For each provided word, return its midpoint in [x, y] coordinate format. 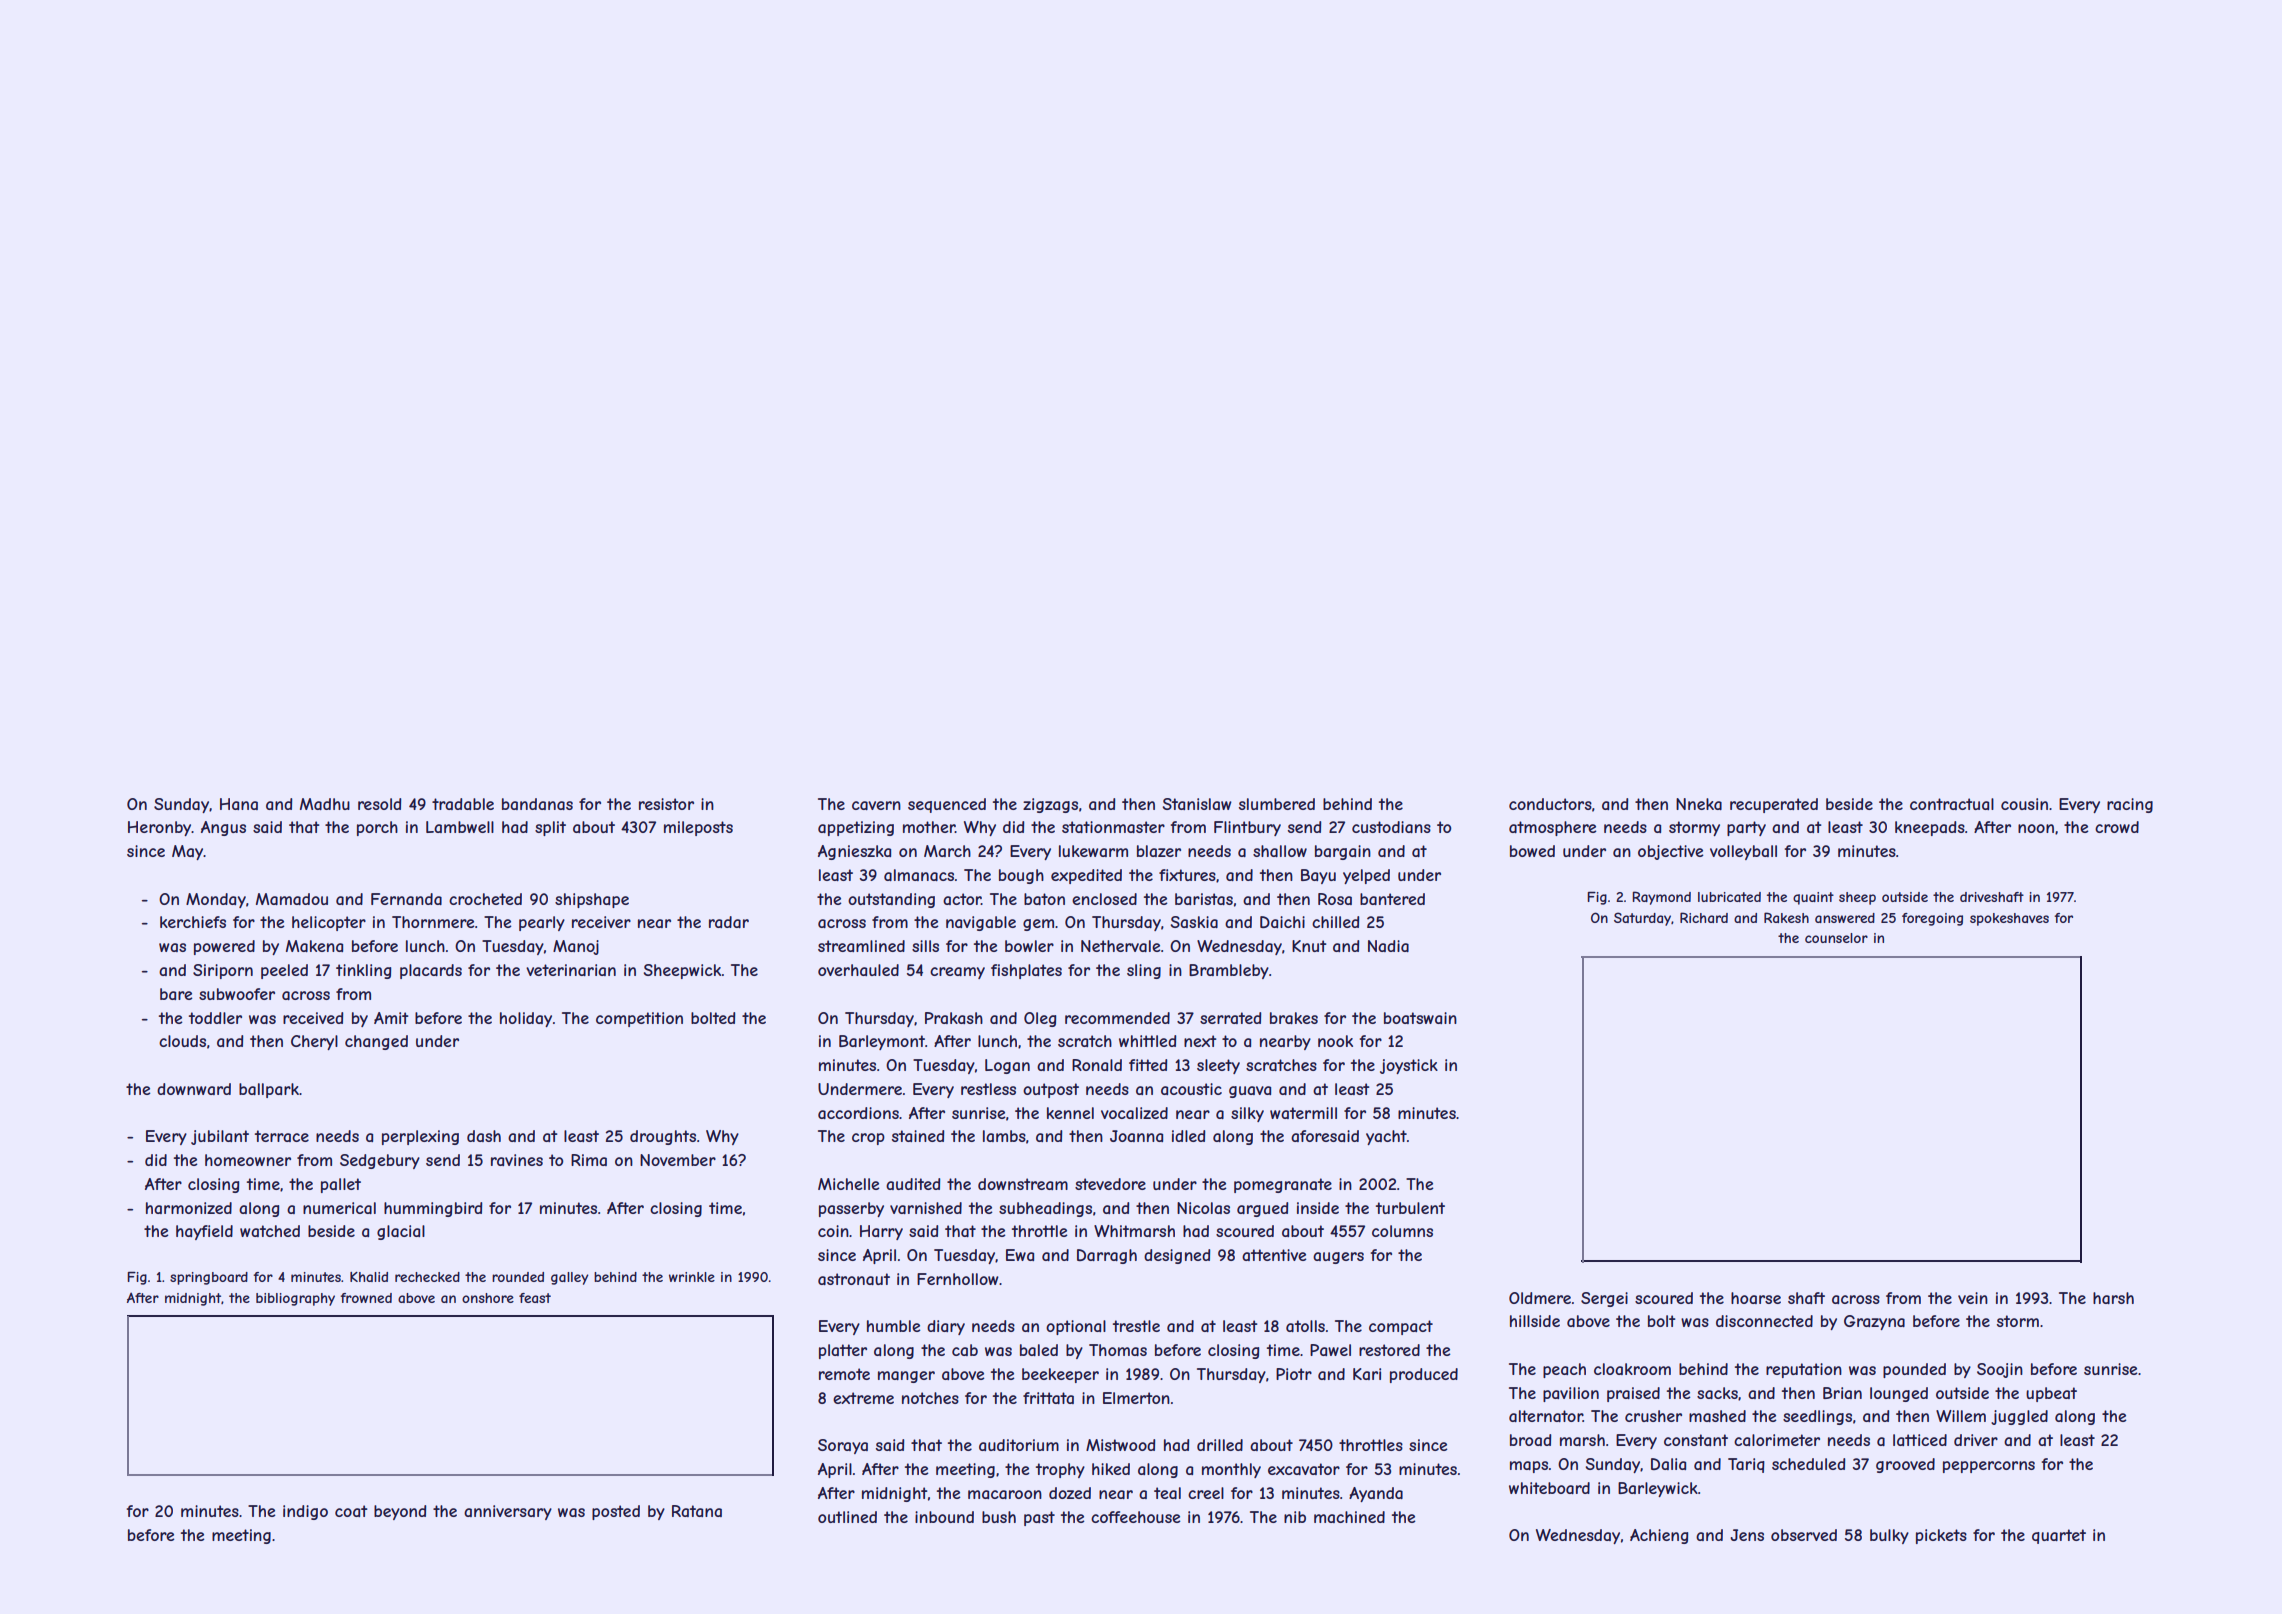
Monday [216, 900]
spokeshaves [2009, 919]
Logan [1007, 1066]
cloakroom [1632, 1369]
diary [946, 1327]
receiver [601, 922]
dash [484, 1136]
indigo [305, 1512]
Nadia [1388, 946]
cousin [2024, 804]
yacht [1386, 1137]
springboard [209, 1278]
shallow [1280, 851]
